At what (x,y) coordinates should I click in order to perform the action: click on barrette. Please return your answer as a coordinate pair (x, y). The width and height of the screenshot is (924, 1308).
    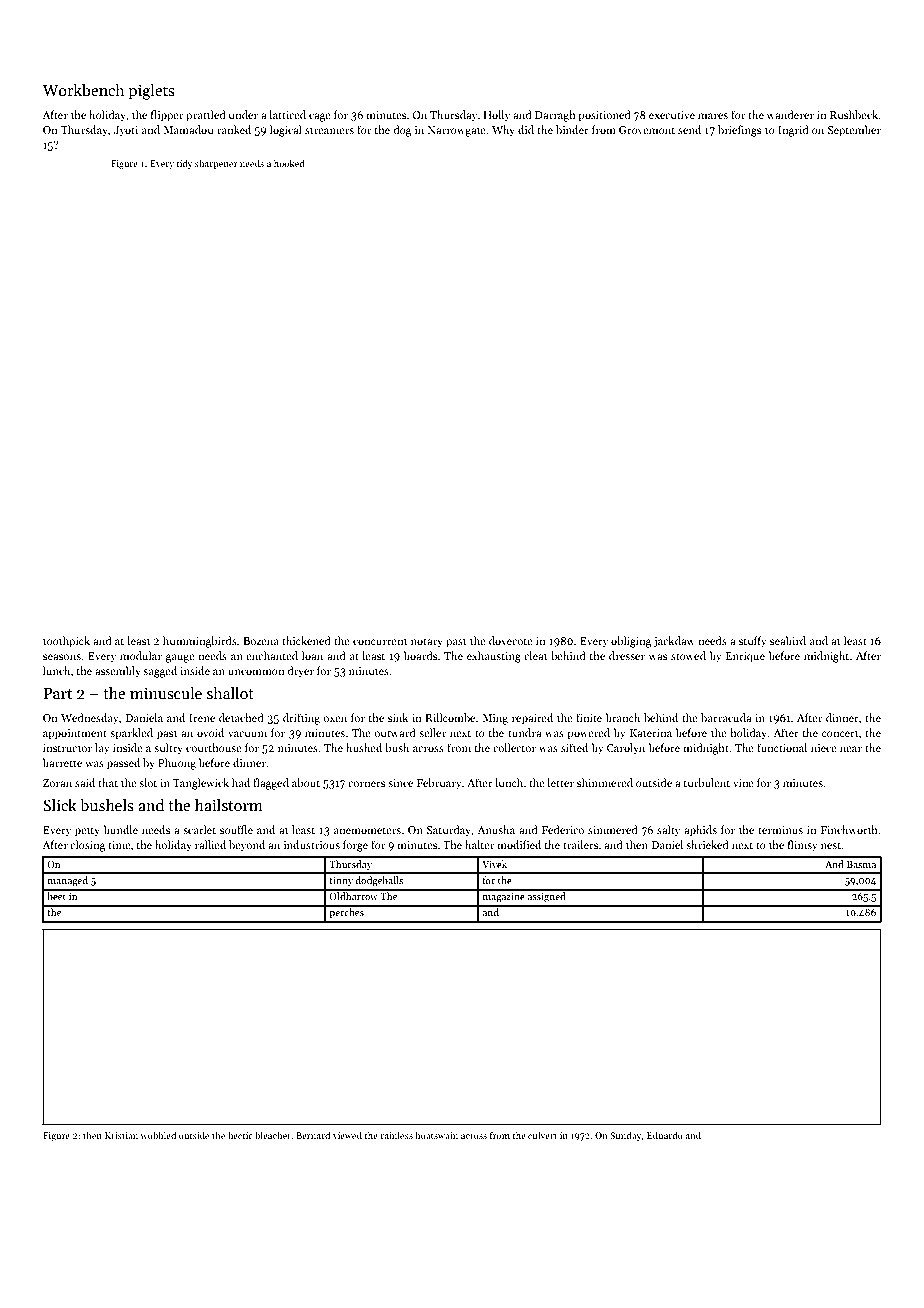
    Looking at the image, I should click on (62, 762).
